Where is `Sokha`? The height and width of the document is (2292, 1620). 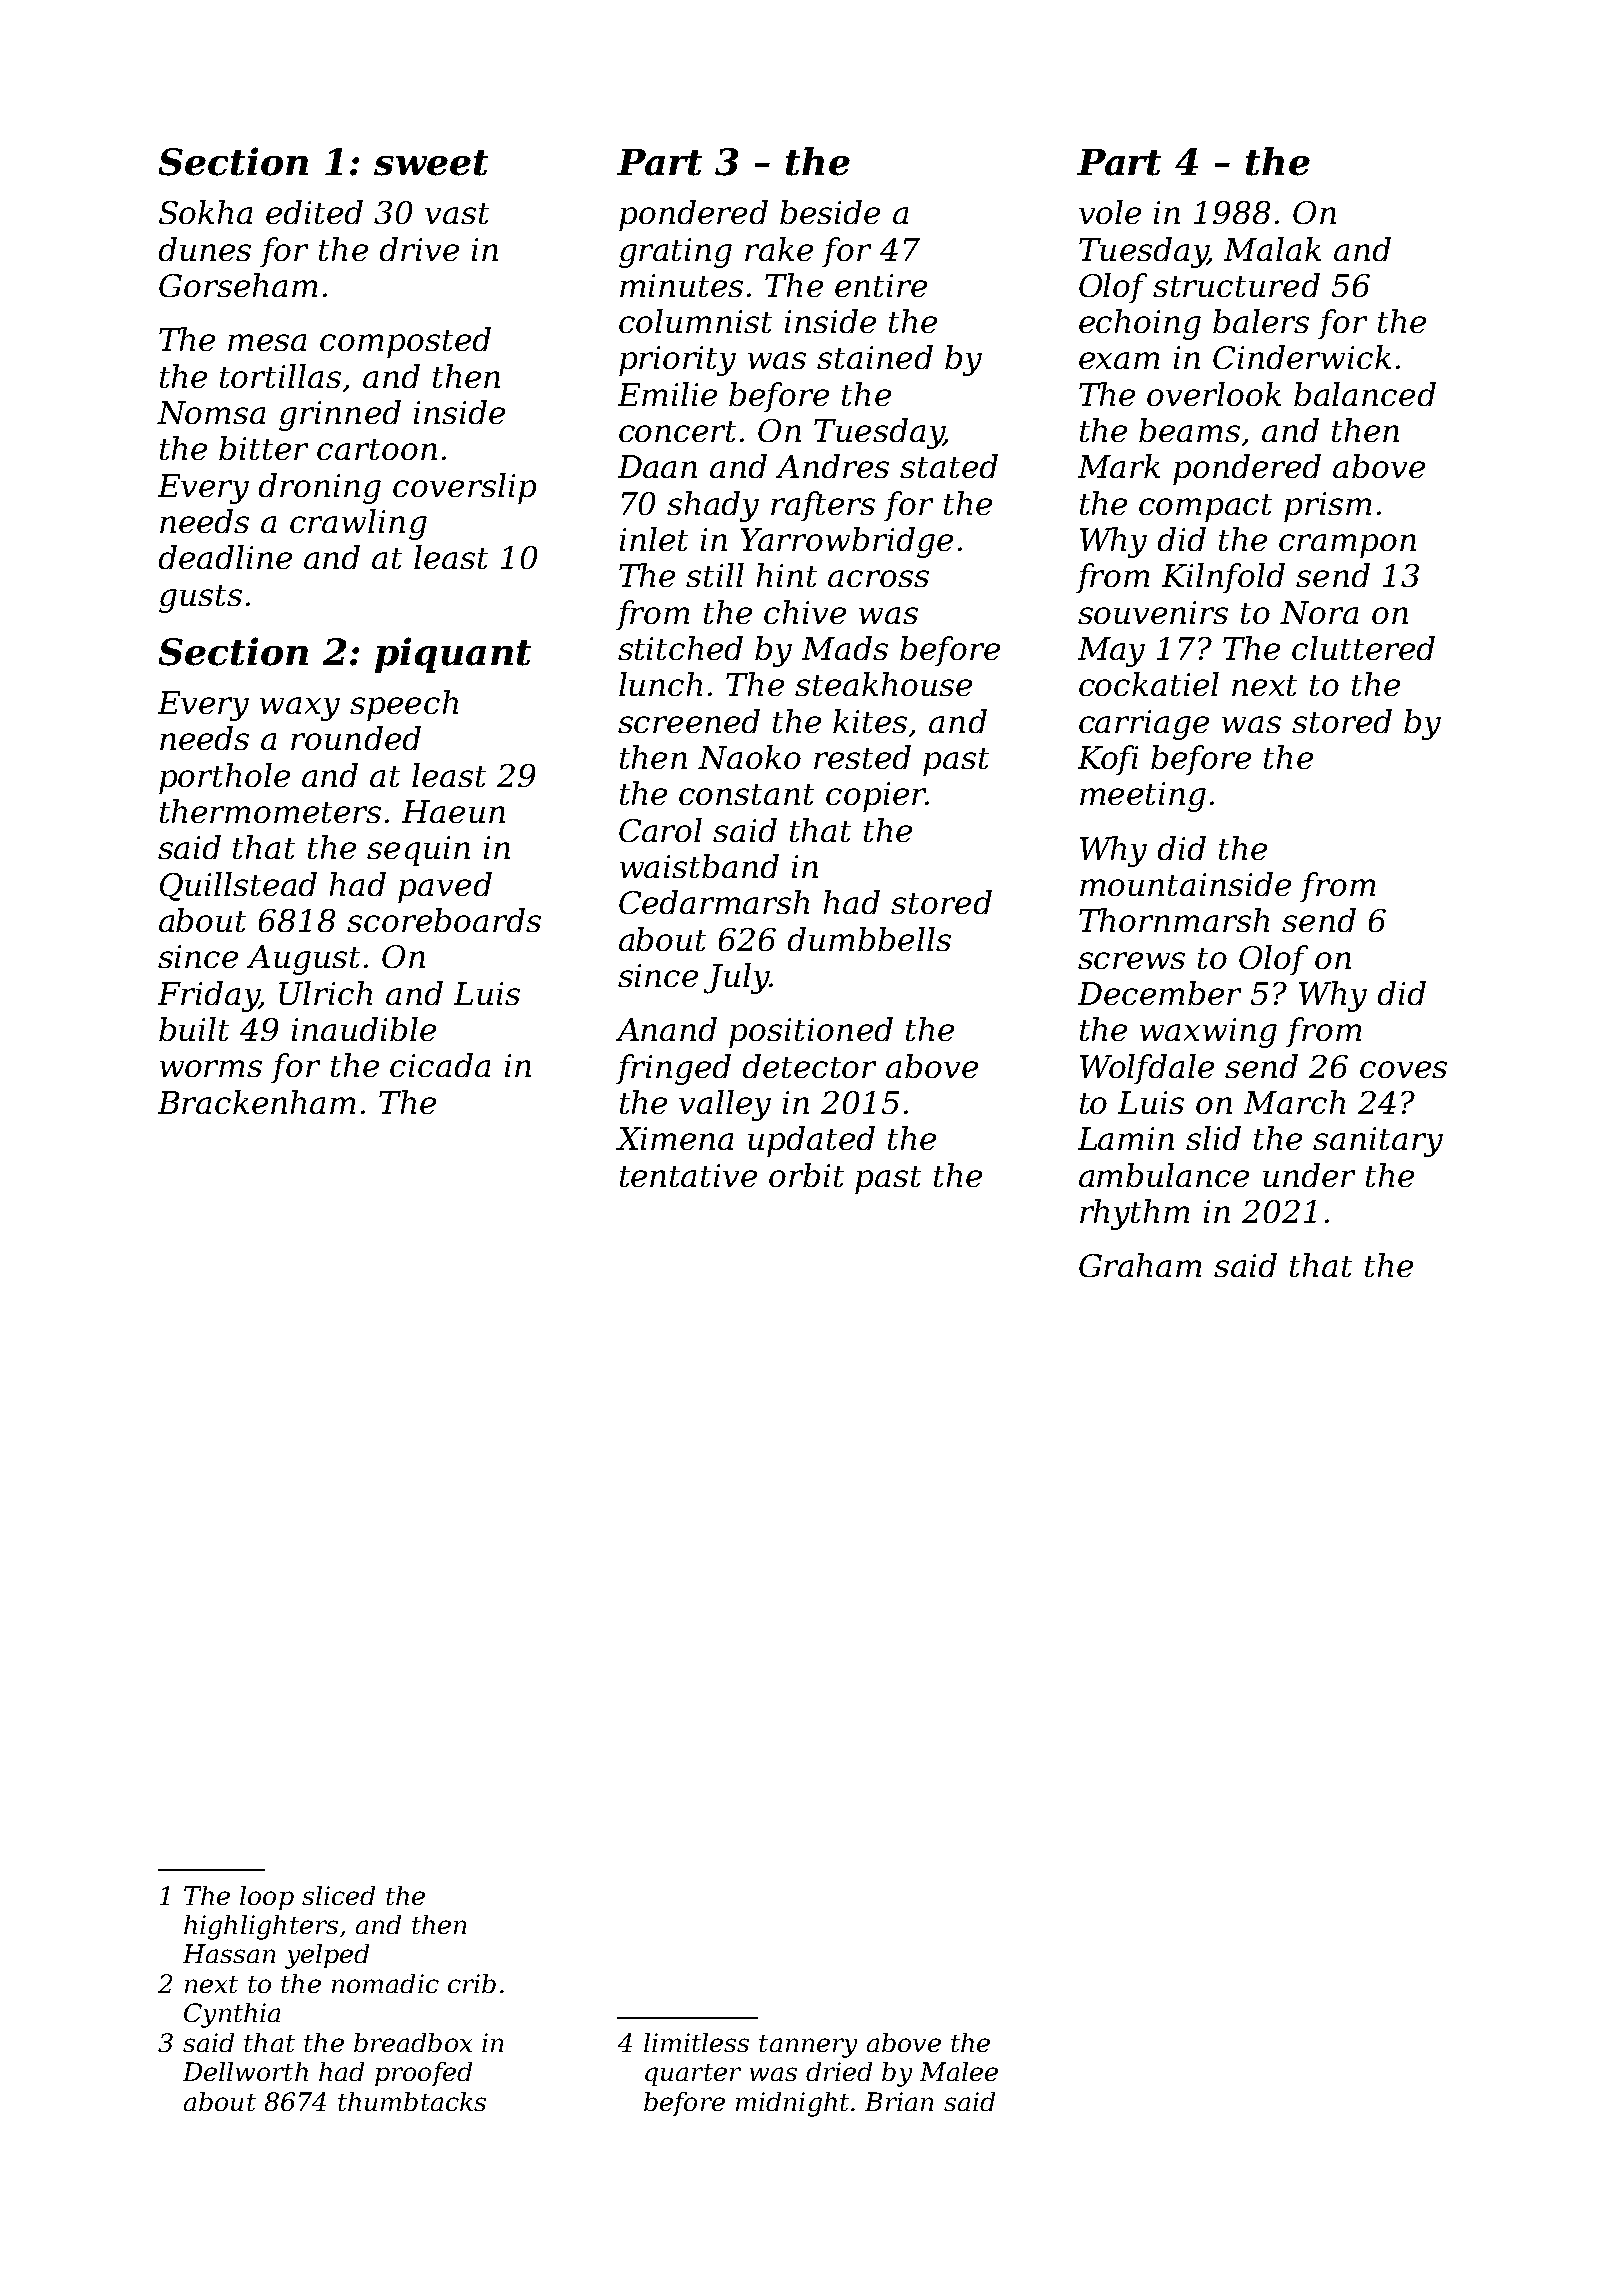
Sokha is located at coordinates (205, 212).
